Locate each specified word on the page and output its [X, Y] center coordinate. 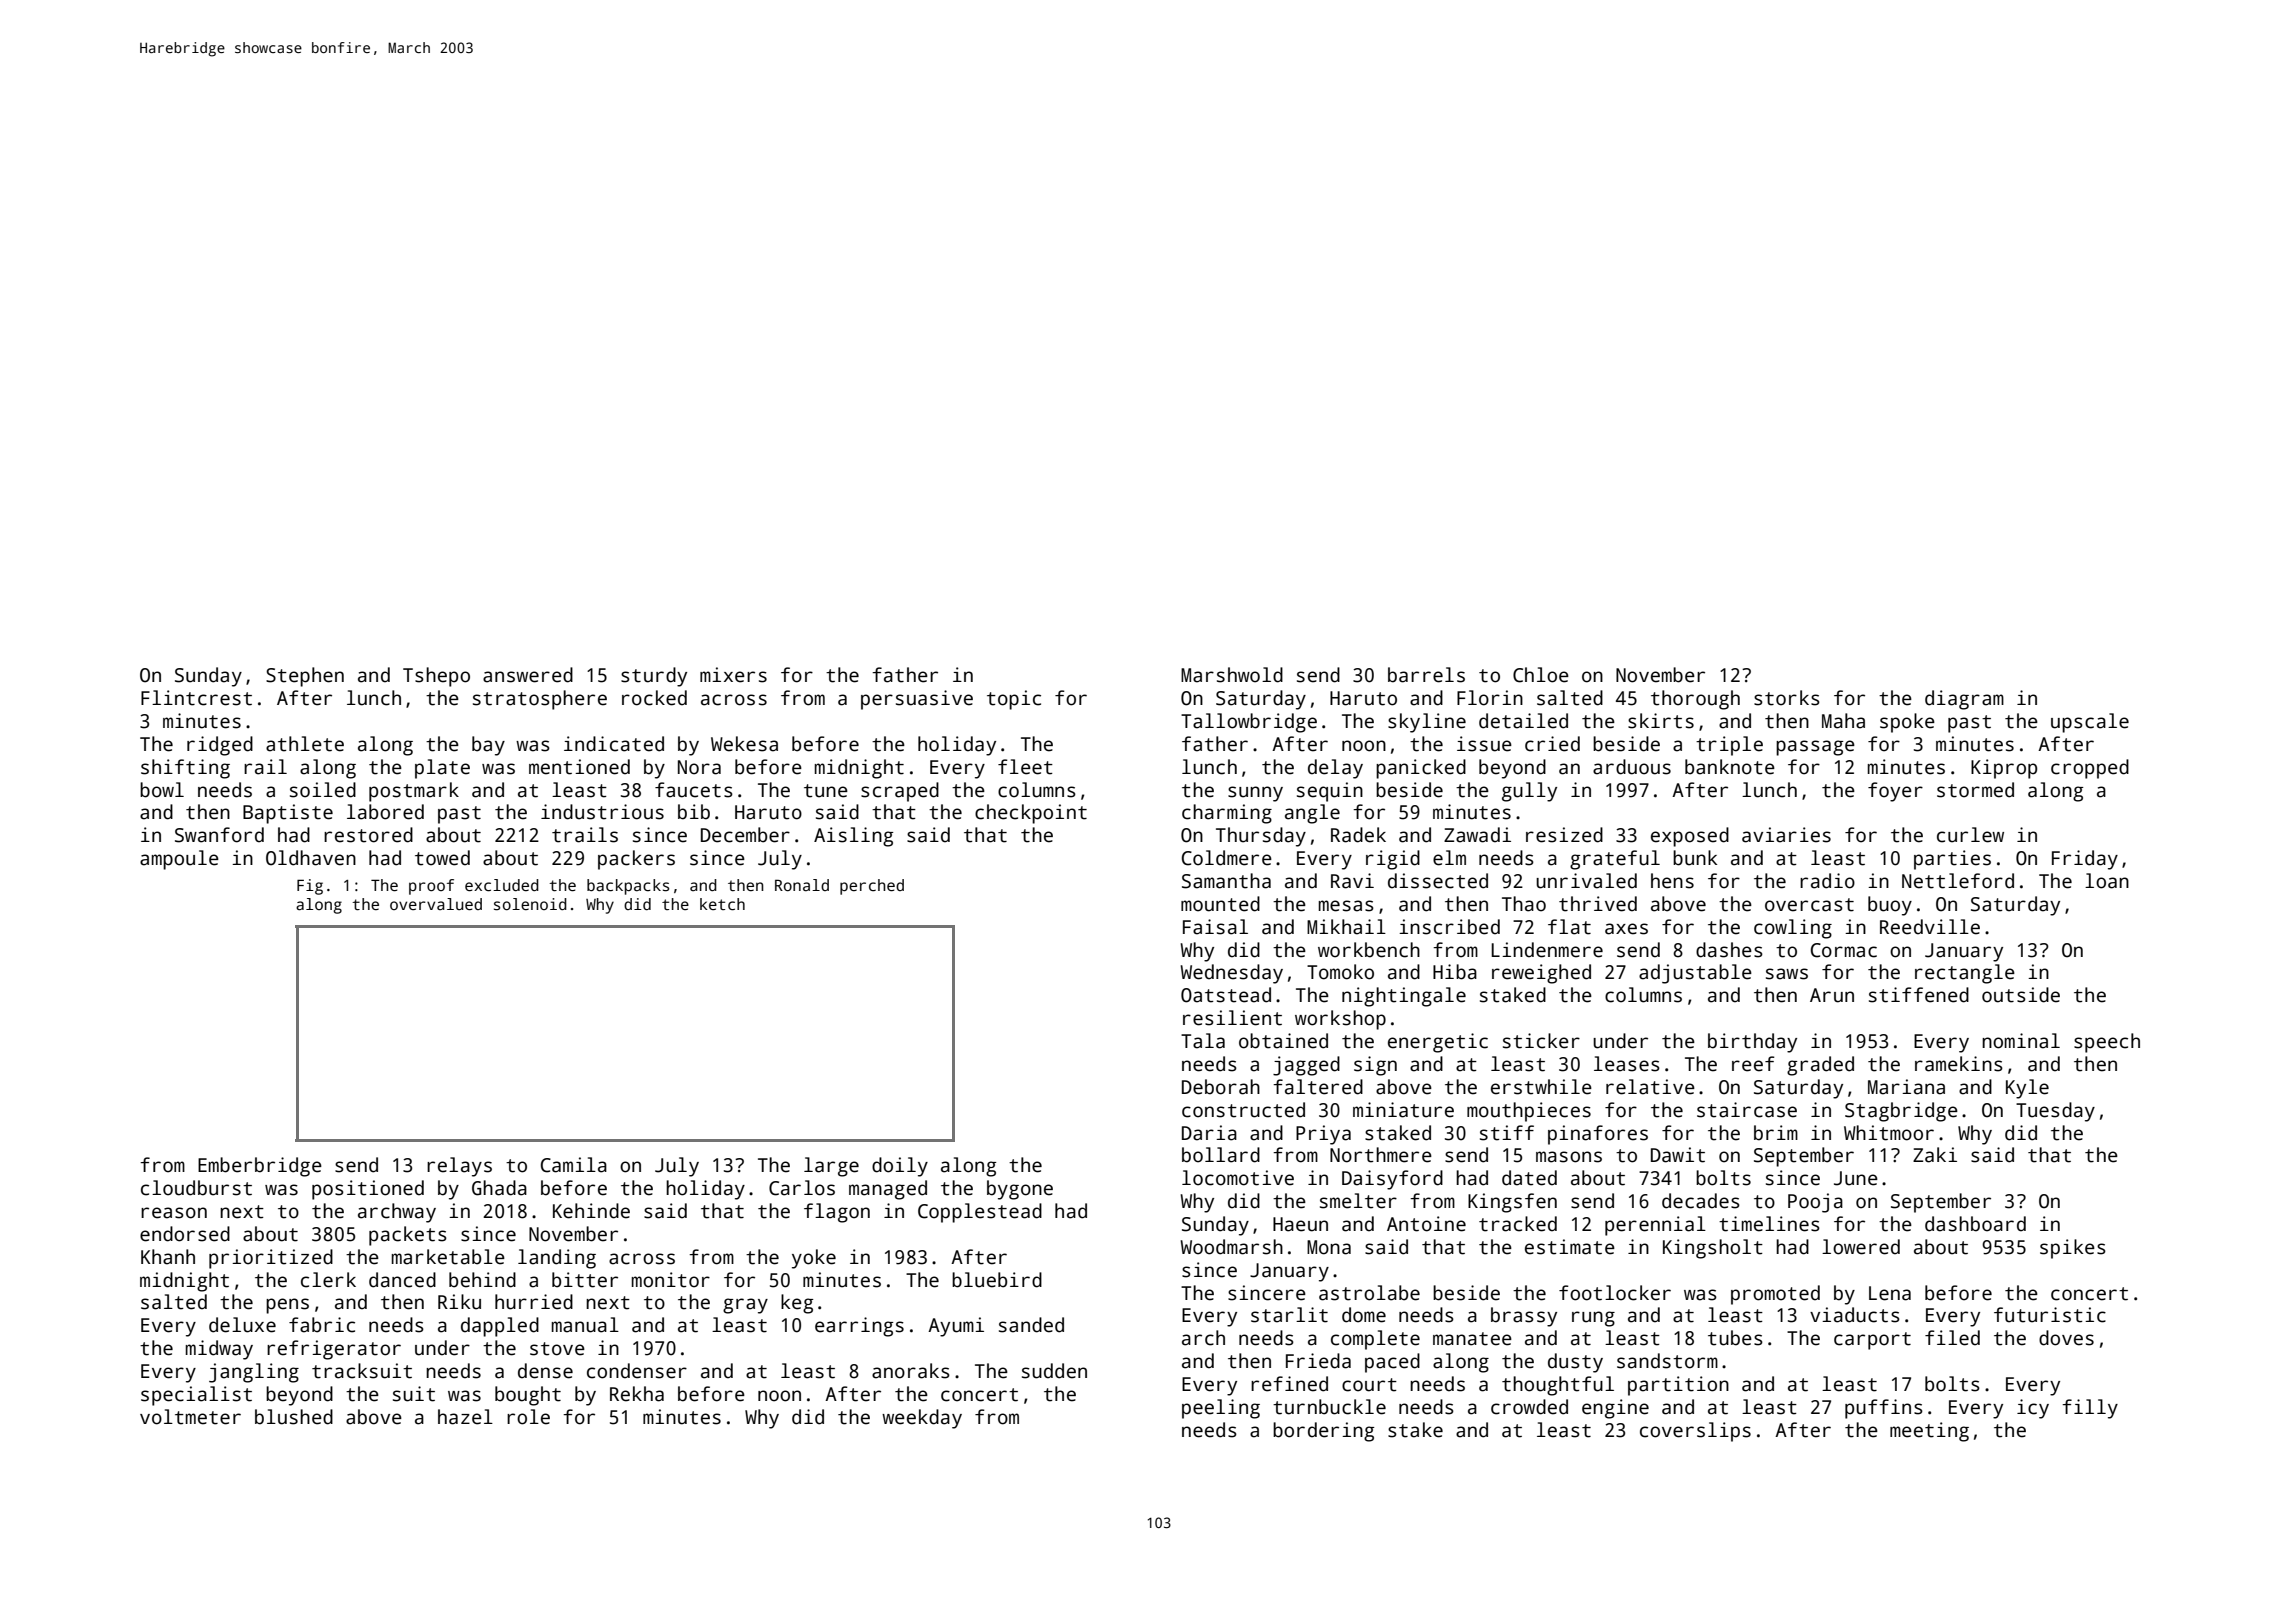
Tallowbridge [1249, 723]
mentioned [579, 767]
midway [219, 1350]
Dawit [1678, 1155]
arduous [1632, 767]
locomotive [1238, 1178]
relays [459, 1167]
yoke [814, 1259]
